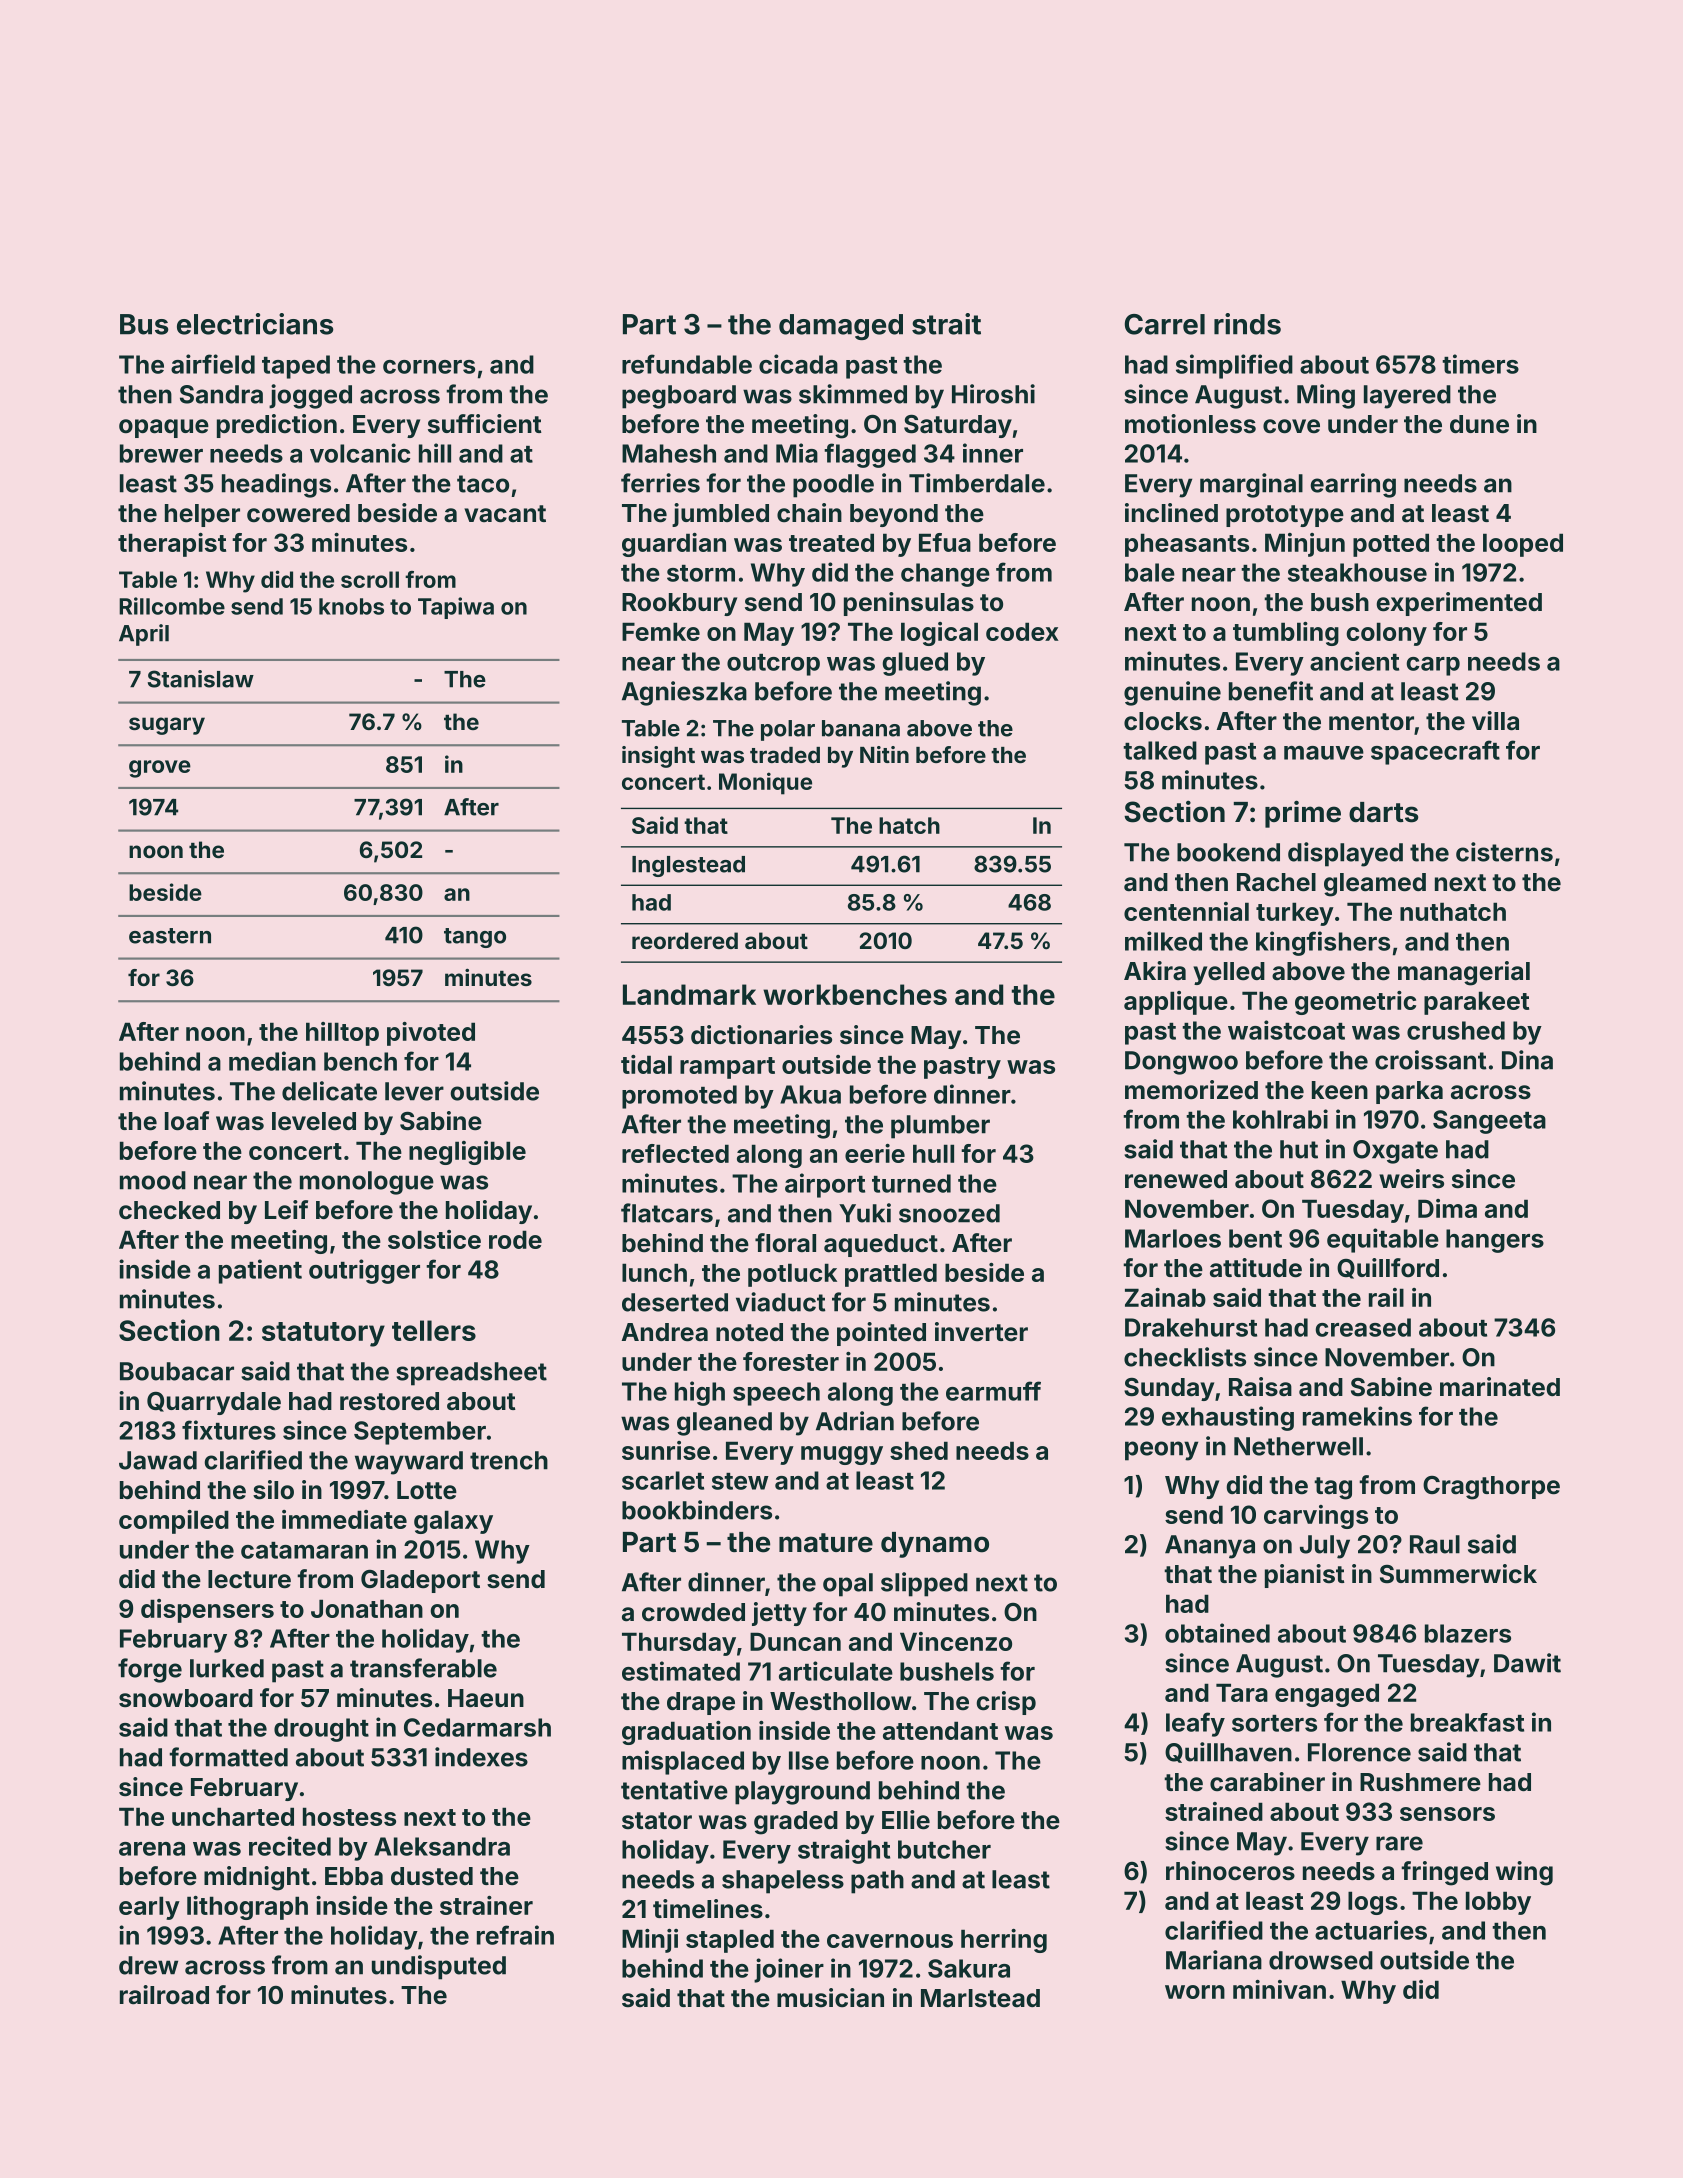 The width and height of the document is (1683, 2178). Describe the element at coordinates (1191, 1090) in the document. I see `memorized` at that location.
